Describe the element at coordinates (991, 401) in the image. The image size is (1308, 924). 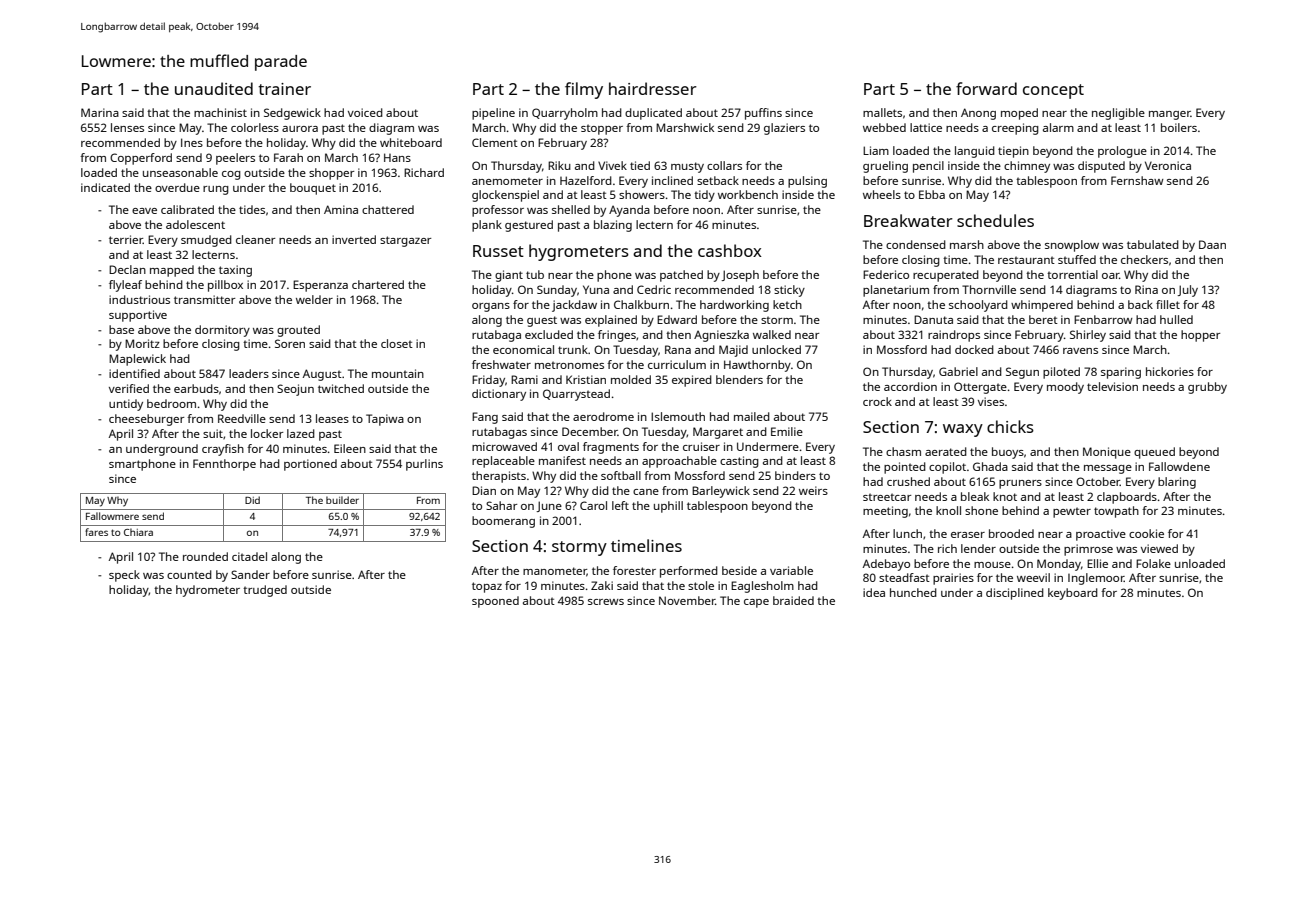
I see `vises` at that location.
